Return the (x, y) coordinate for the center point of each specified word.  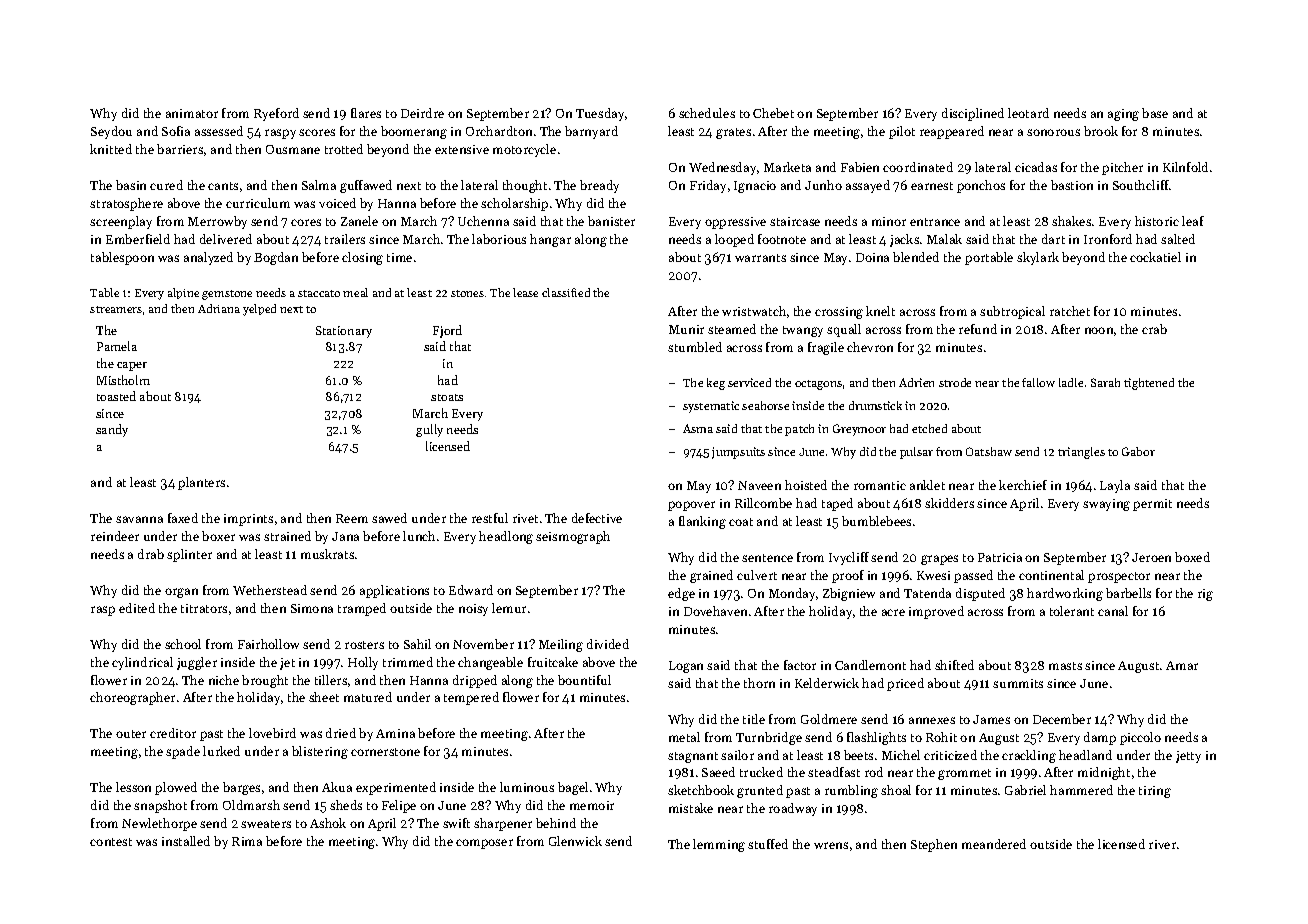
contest (111, 842)
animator (192, 113)
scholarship (514, 204)
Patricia (1000, 557)
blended (916, 257)
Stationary (344, 332)
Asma (698, 428)
